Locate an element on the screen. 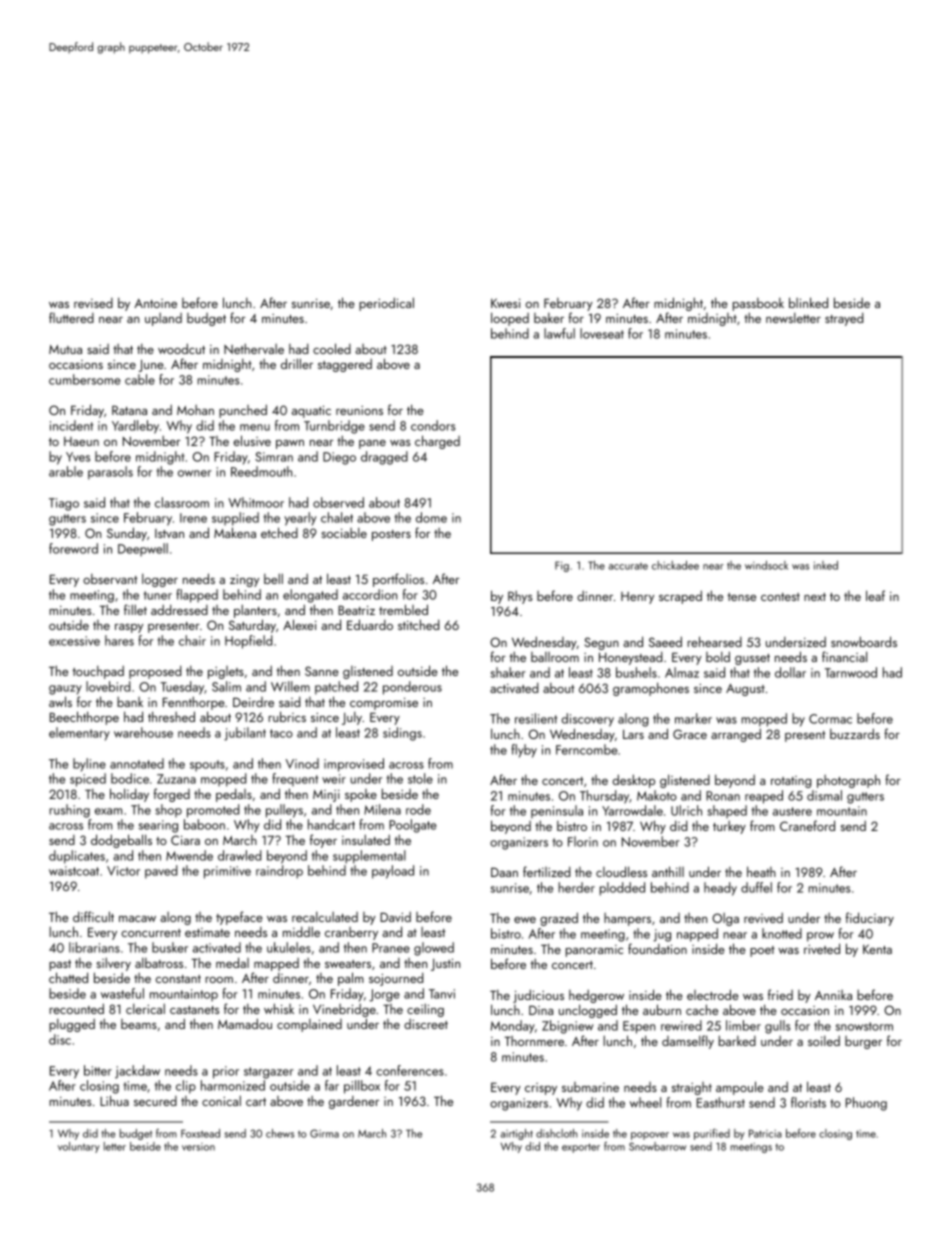 This screenshot has height=1233, width=952. dome is located at coordinates (431, 517).
